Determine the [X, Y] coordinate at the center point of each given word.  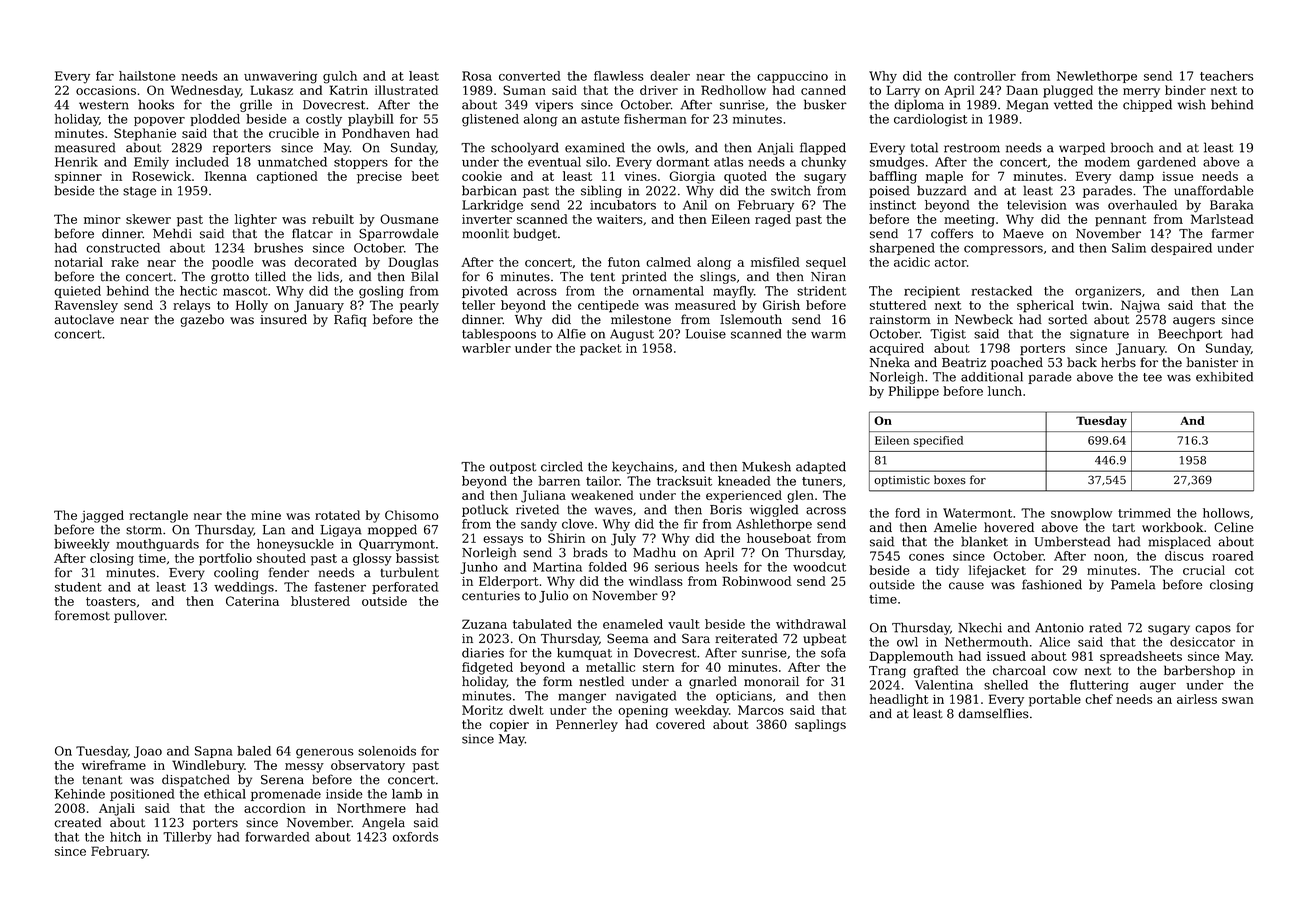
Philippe [914, 392]
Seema [628, 638]
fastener [340, 587]
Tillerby [187, 838]
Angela [383, 823]
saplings [820, 725]
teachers [1226, 76]
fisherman [655, 119]
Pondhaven [376, 133]
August [632, 335]
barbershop [1199, 671]
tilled [270, 276]
